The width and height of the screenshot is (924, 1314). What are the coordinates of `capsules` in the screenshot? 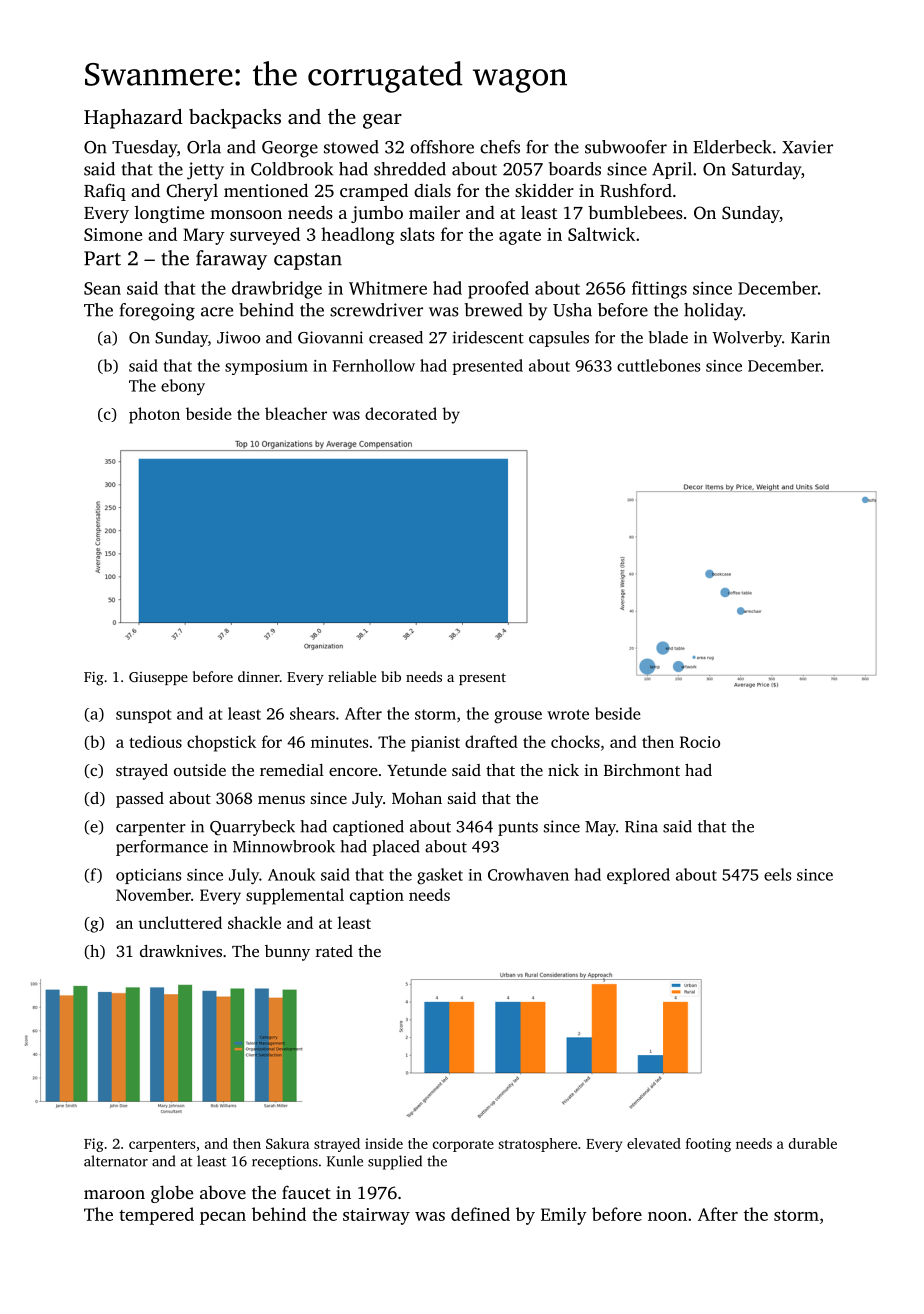 It's located at (559, 339).
